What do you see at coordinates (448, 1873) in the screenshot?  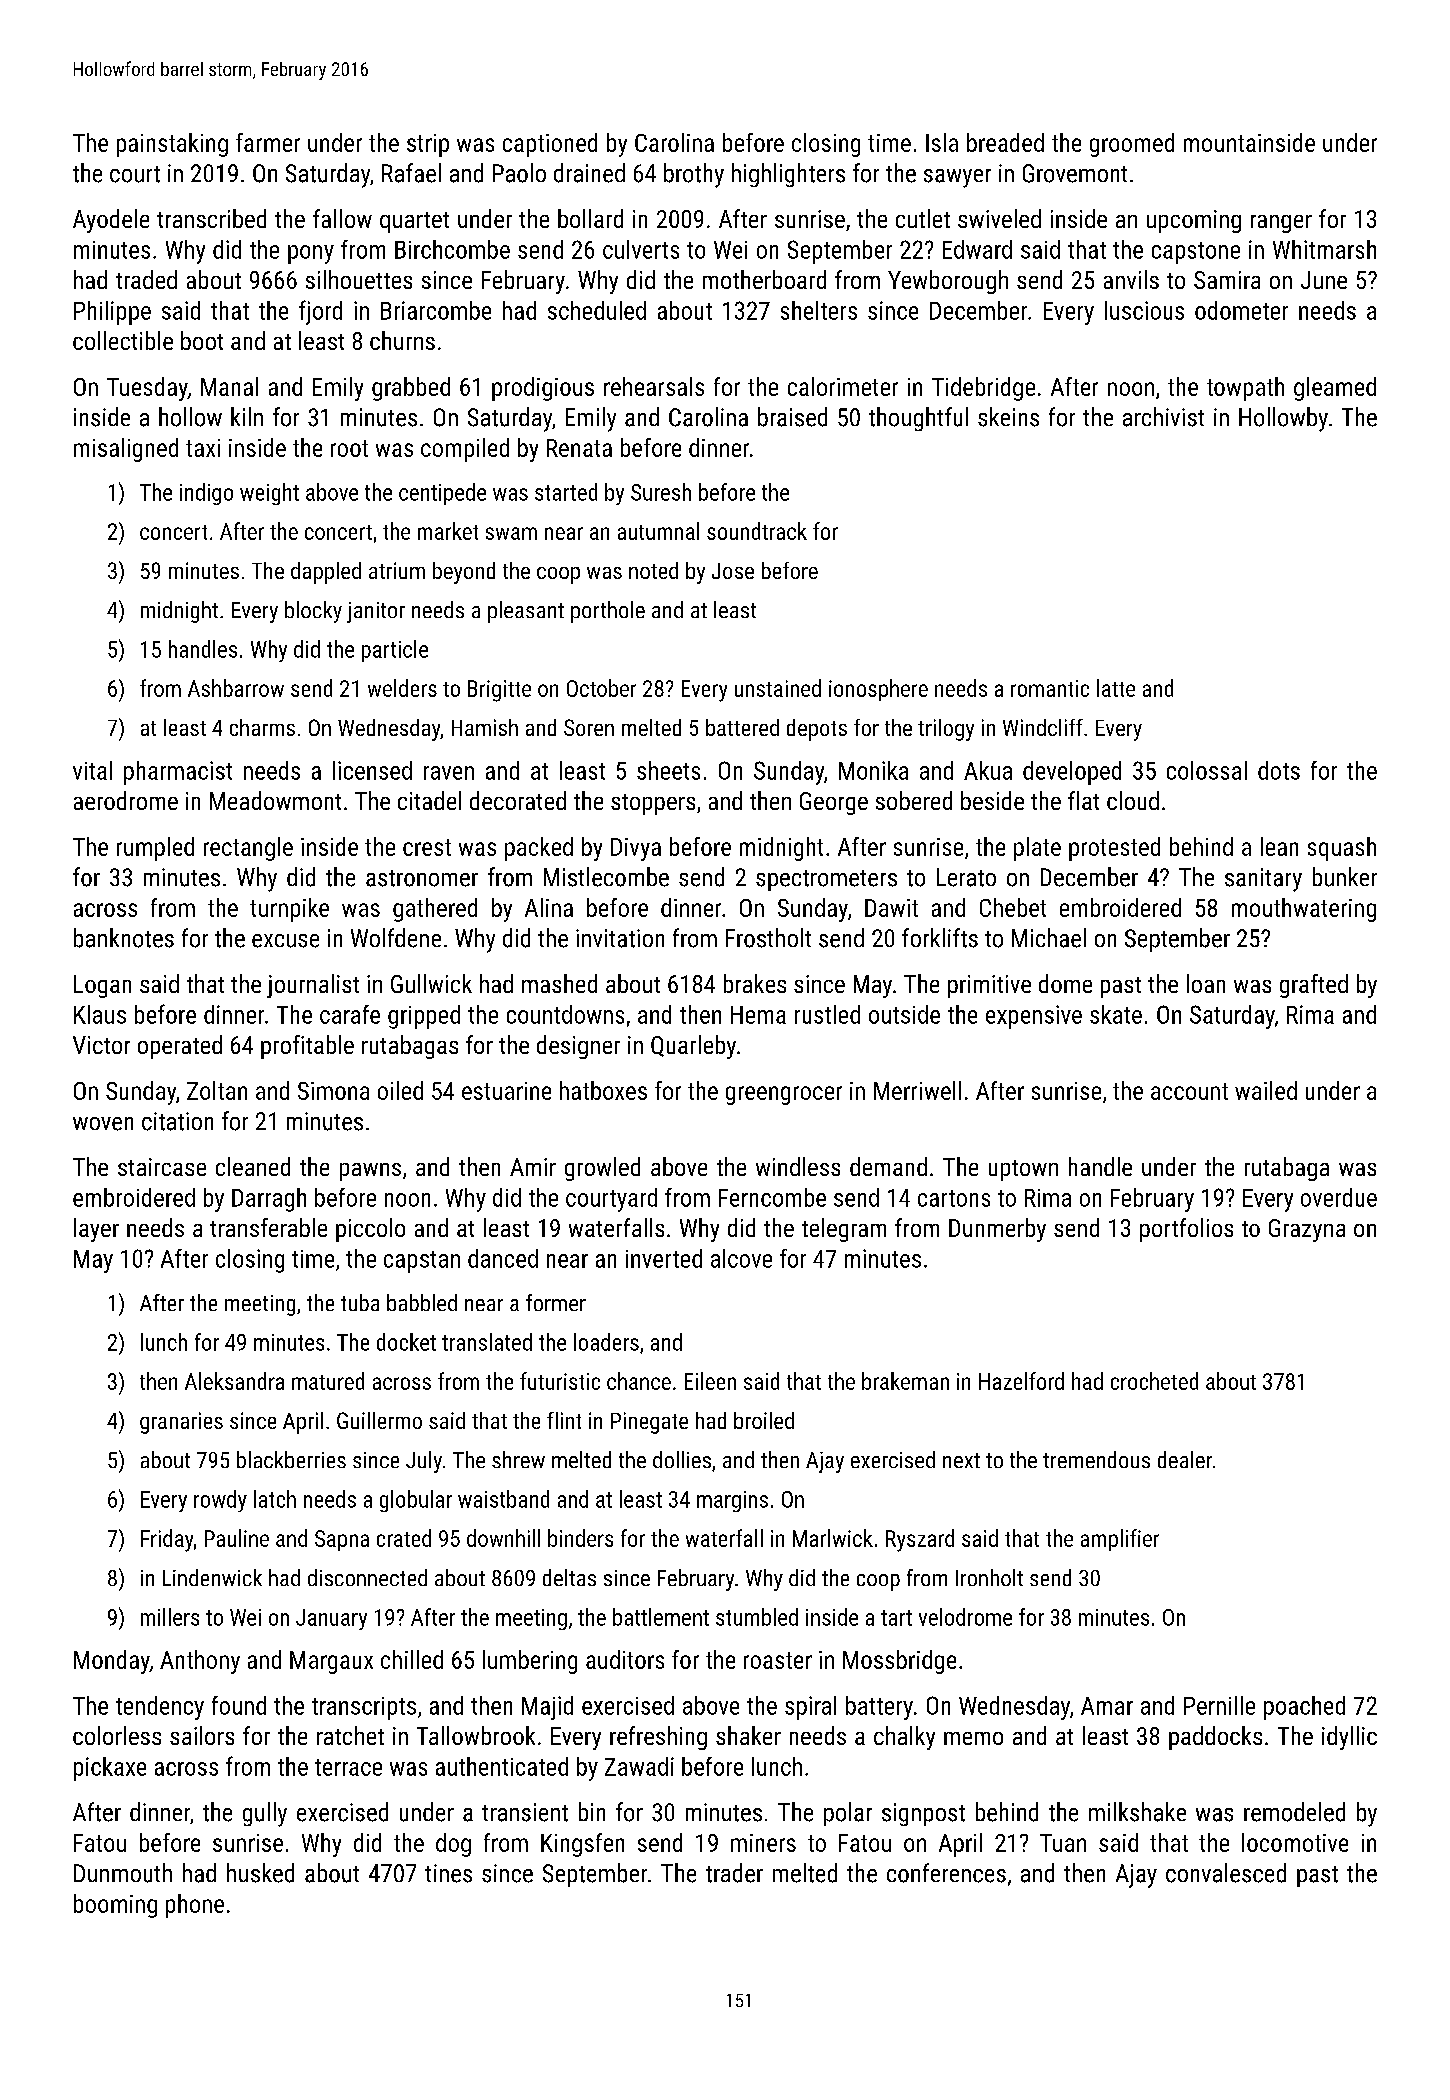 I see `tines` at bounding box center [448, 1873].
